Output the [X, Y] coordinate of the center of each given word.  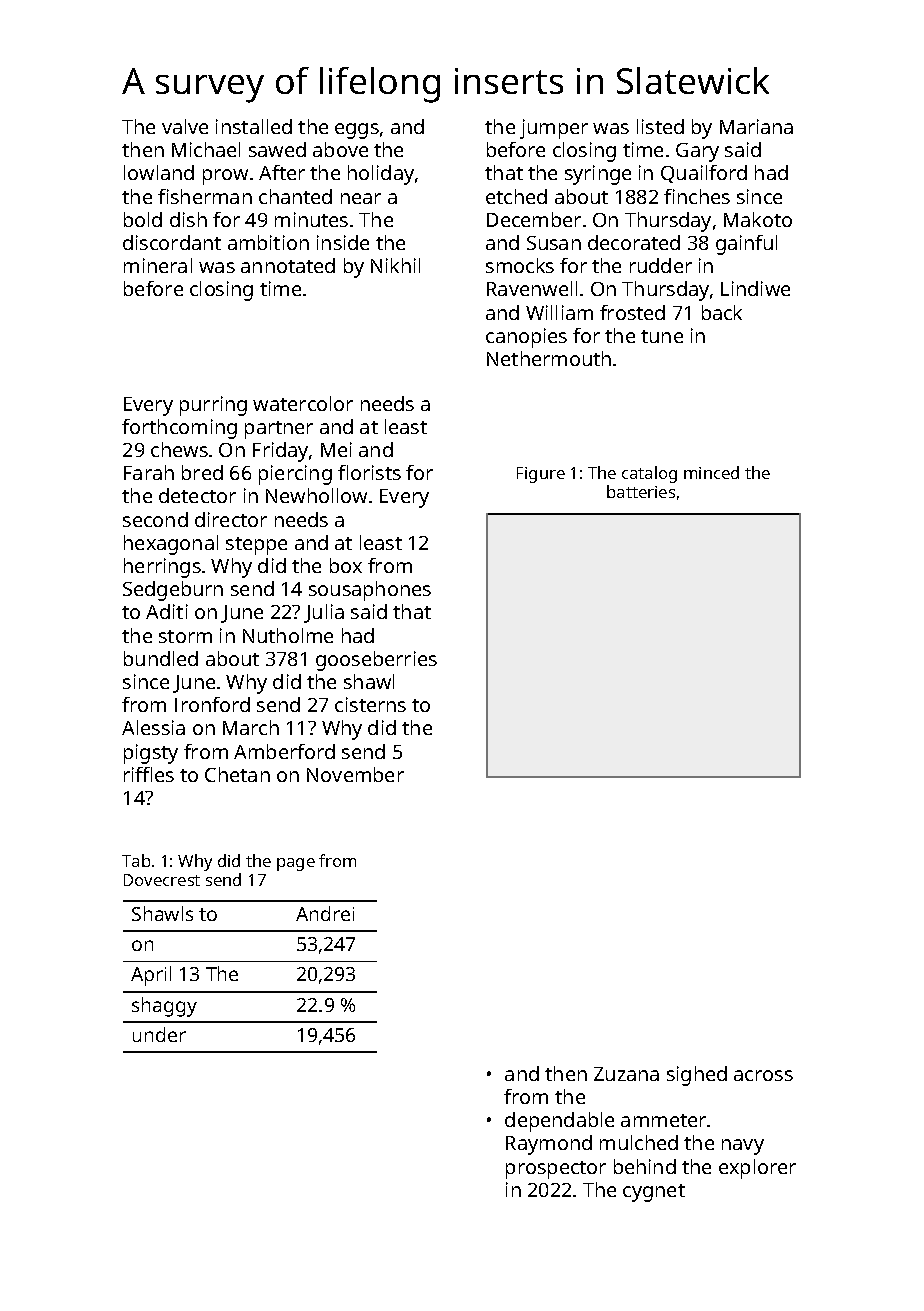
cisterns [370, 704]
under [159, 1034]
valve [185, 126]
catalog [649, 474]
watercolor [303, 403]
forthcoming [179, 429]
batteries [641, 491]
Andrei [325, 913]
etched [516, 196]
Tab [136, 860]
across [763, 1075]
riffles [149, 774]
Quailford [704, 174]
